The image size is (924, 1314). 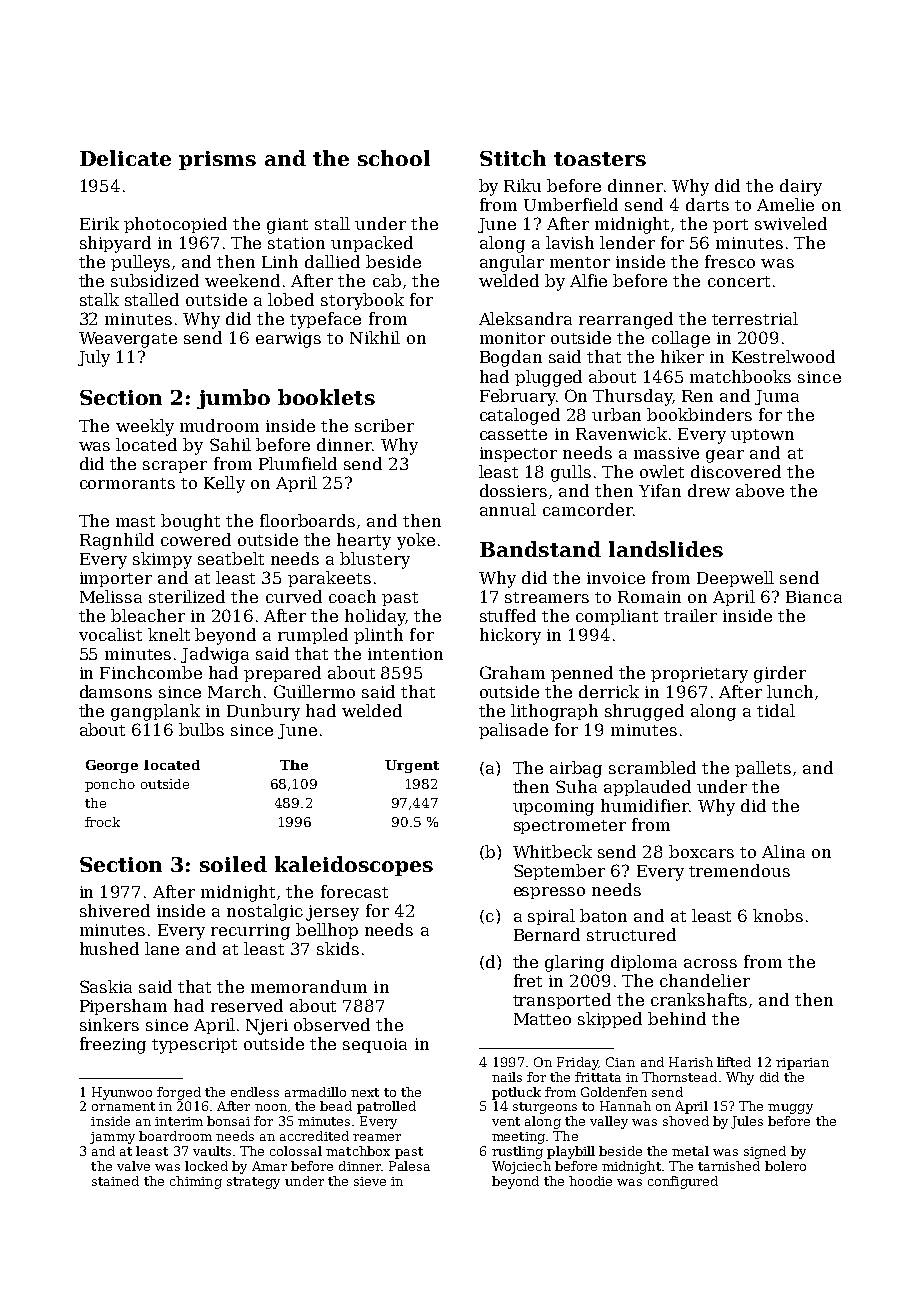 I want to click on Stitch, so click(x=513, y=158).
